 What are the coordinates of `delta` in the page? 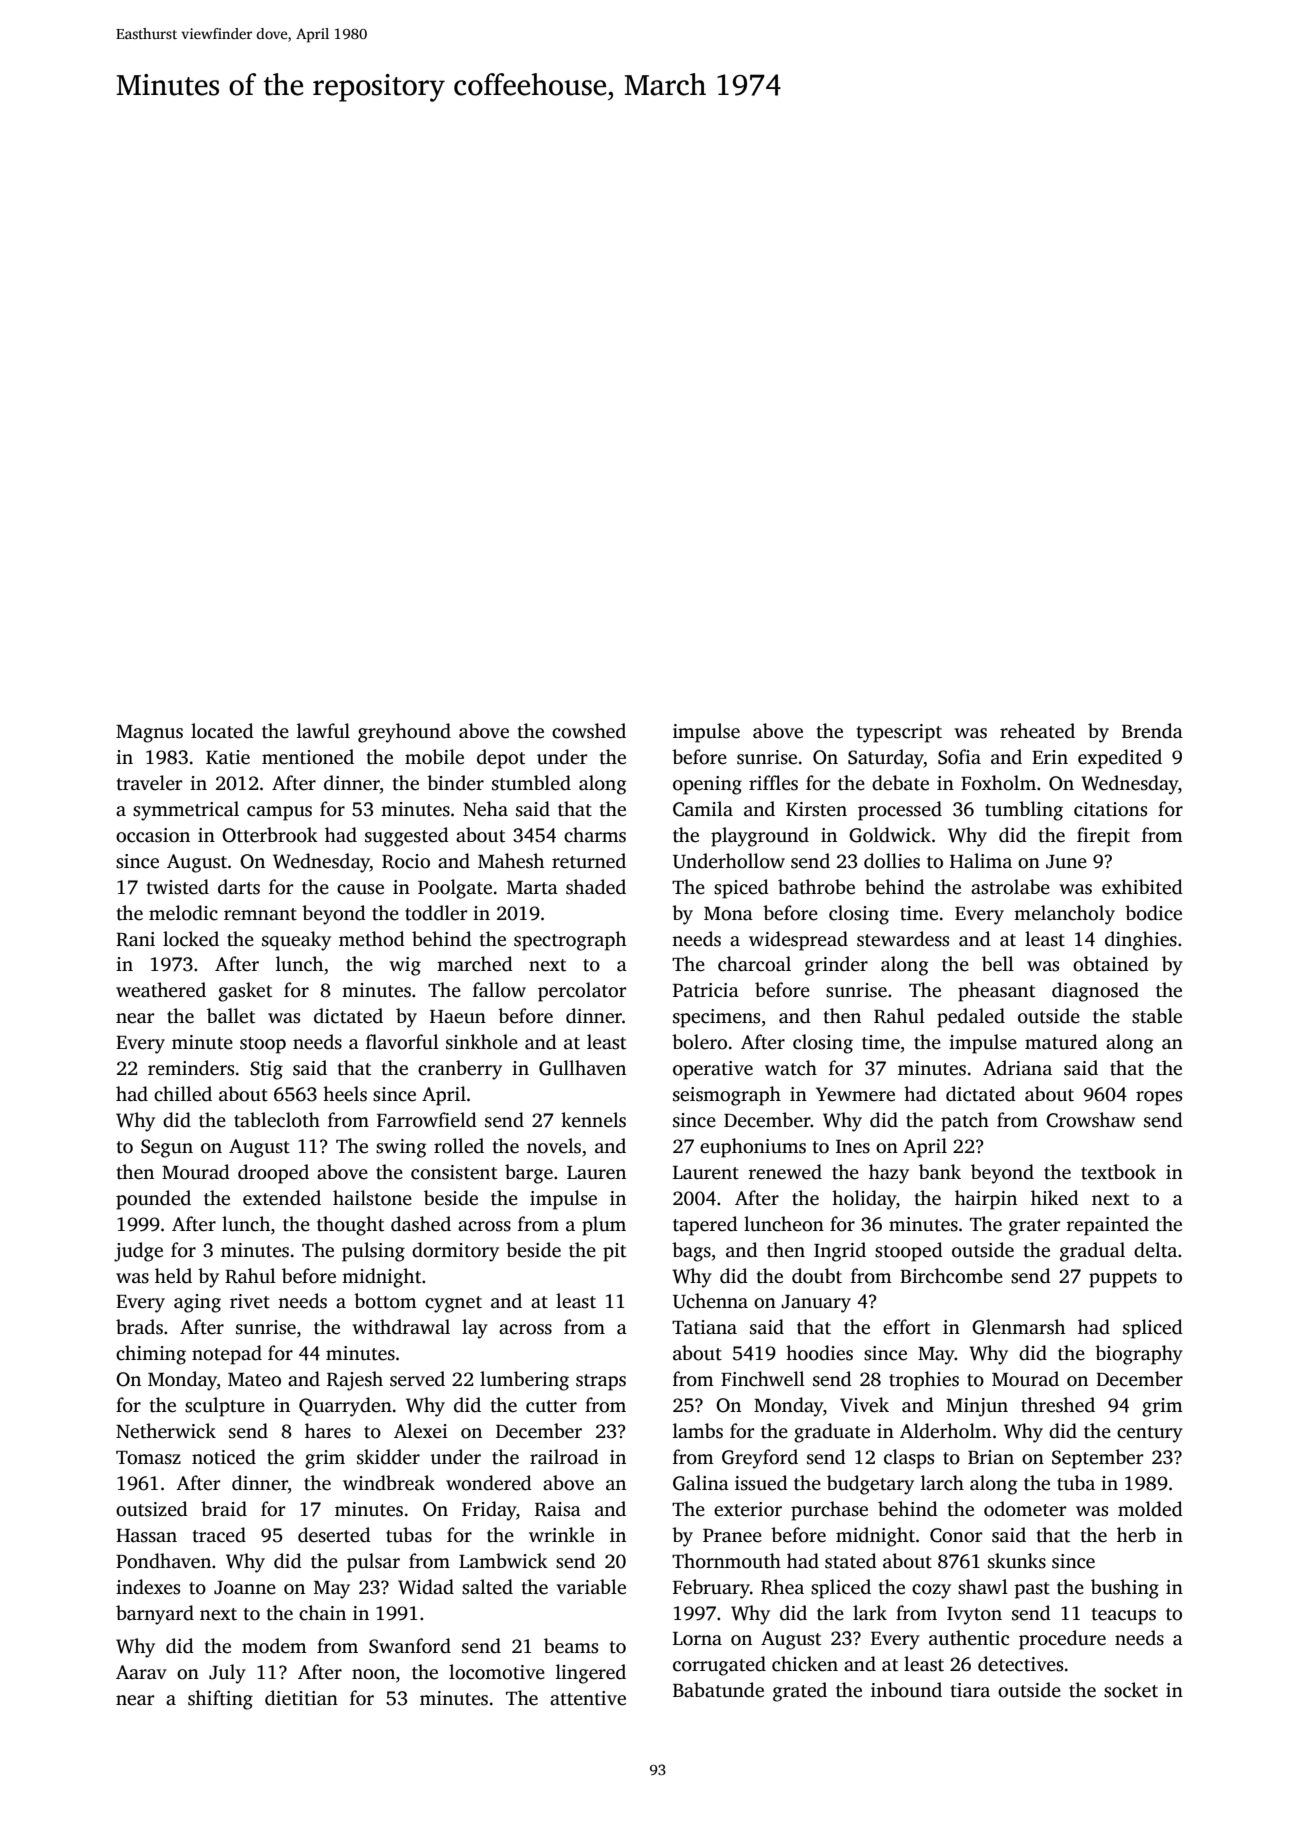 It's located at (1155, 1250).
